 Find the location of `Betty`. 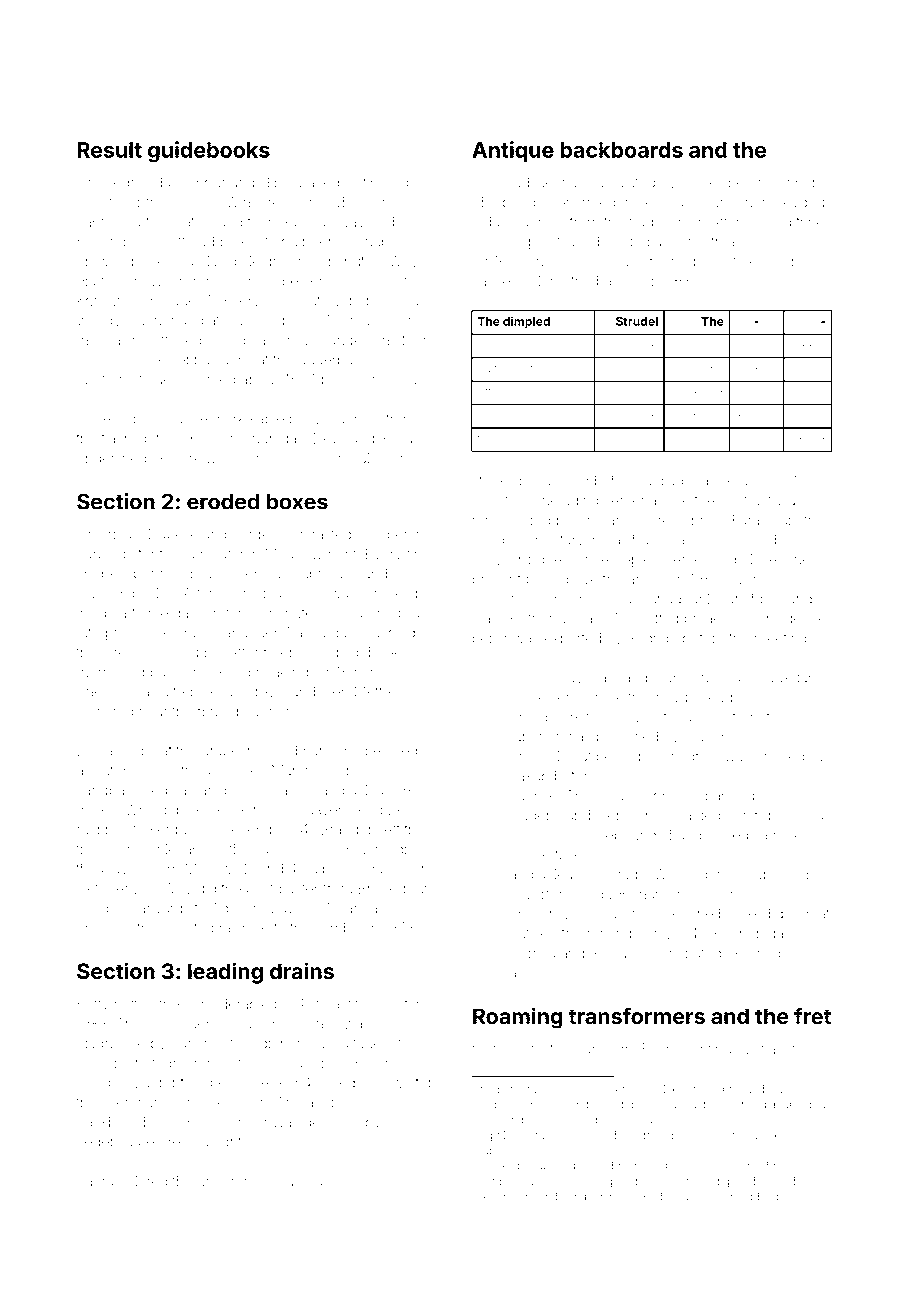

Betty is located at coordinates (93, 1005).
